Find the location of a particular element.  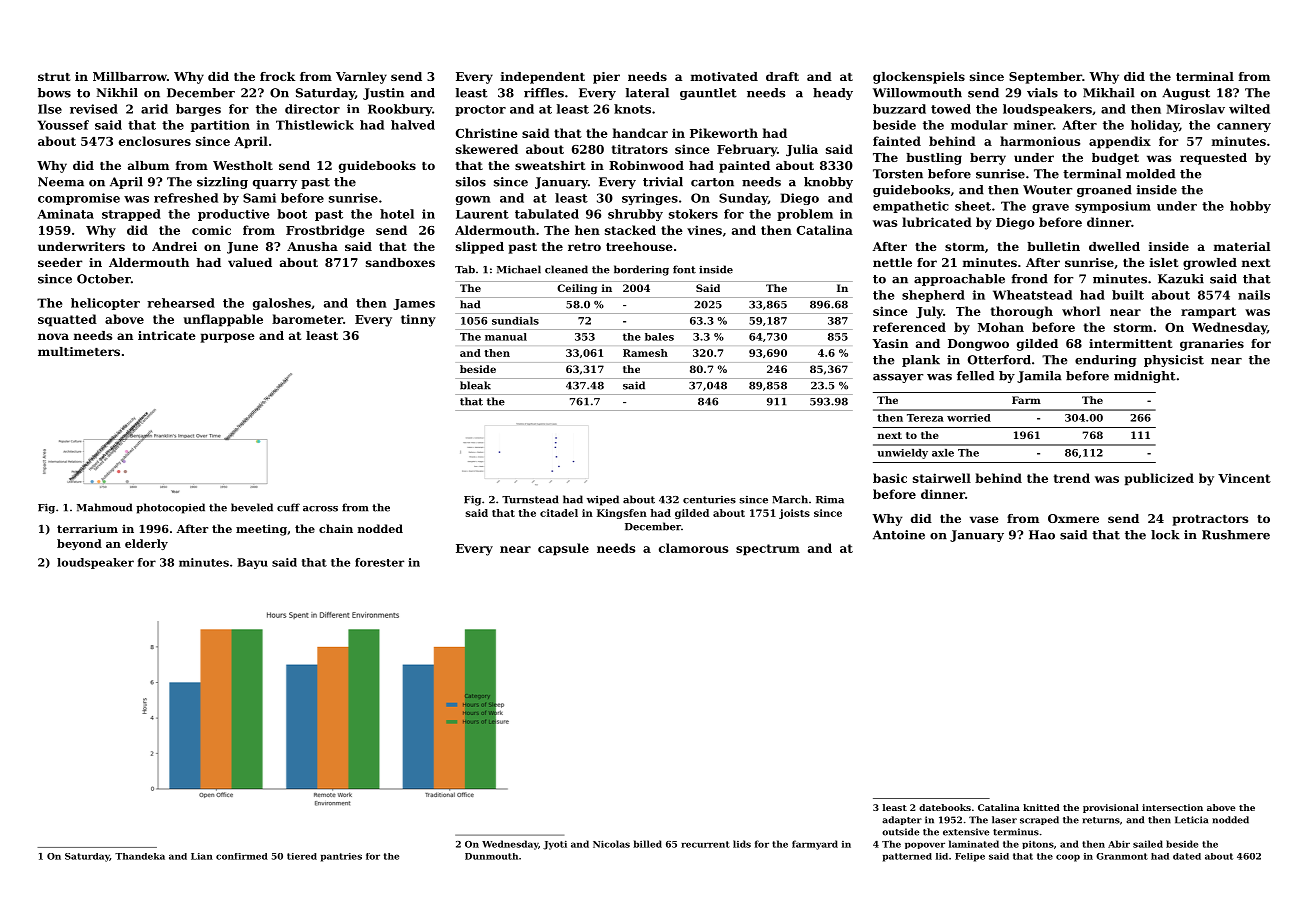

dated is located at coordinates (1187, 856).
